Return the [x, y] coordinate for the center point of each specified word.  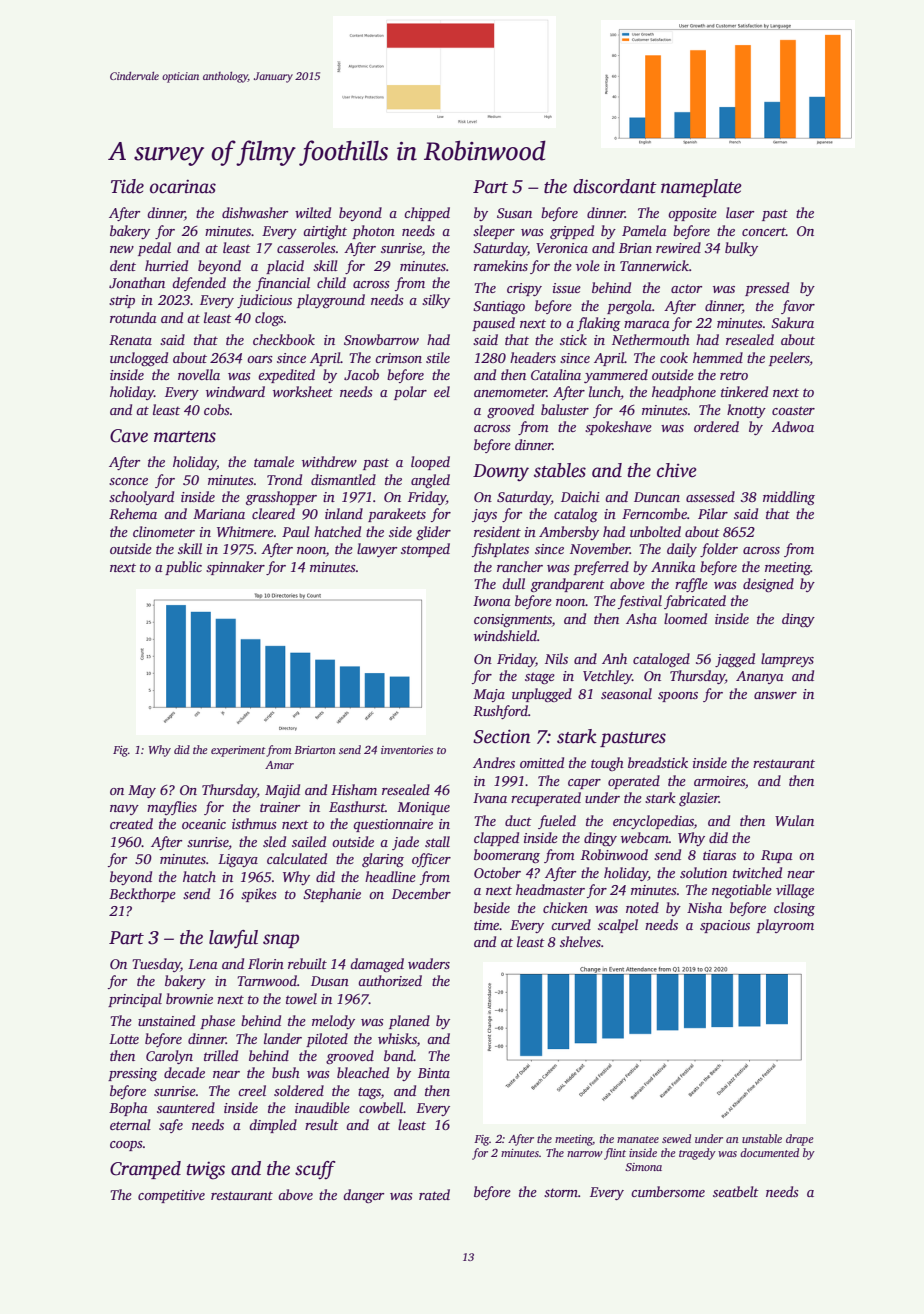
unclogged [139, 359]
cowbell [381, 1107]
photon [373, 232]
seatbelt [736, 1191]
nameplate [701, 188]
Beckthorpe [142, 895]
